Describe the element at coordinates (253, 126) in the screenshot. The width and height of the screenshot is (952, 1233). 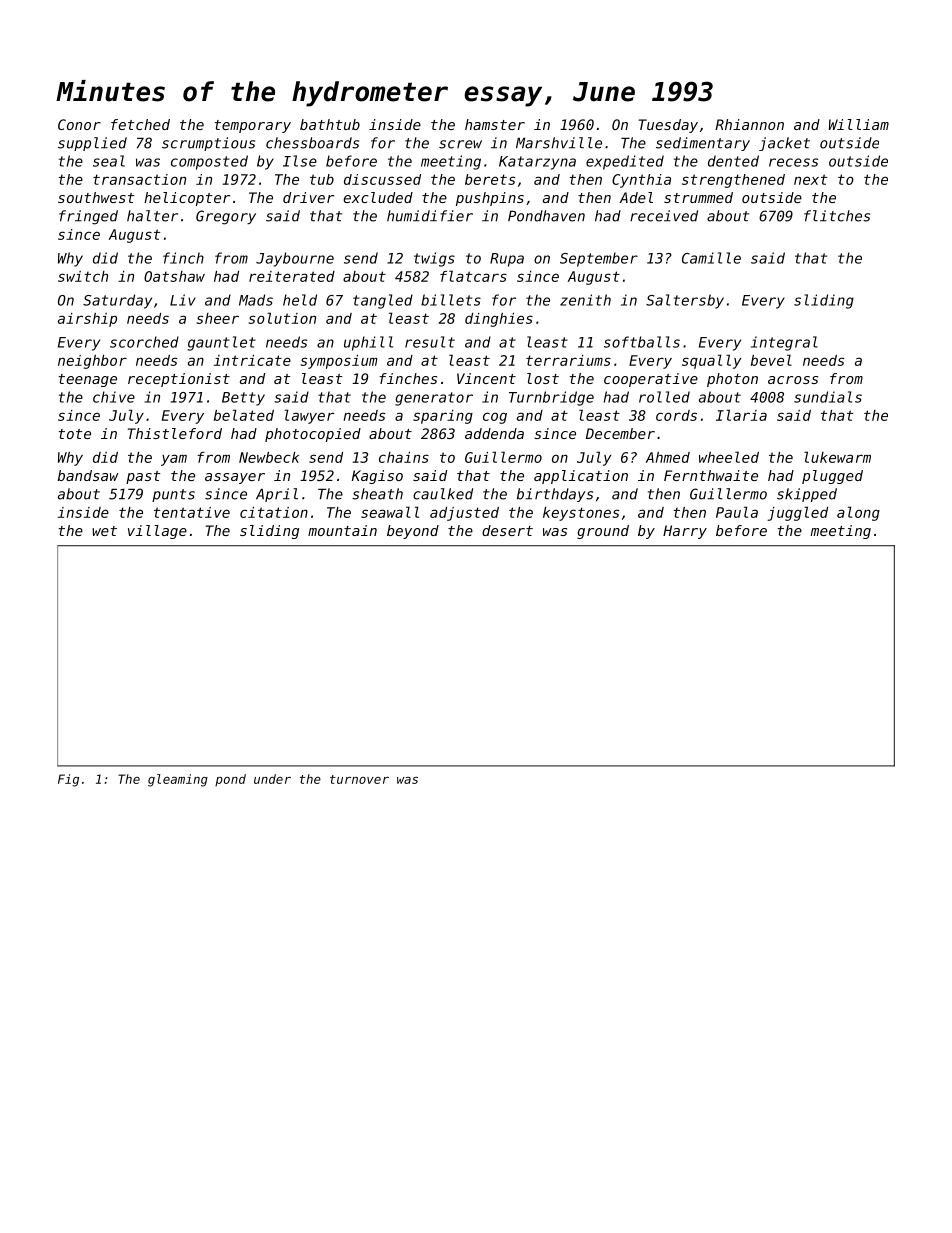
I see `temporary` at that location.
